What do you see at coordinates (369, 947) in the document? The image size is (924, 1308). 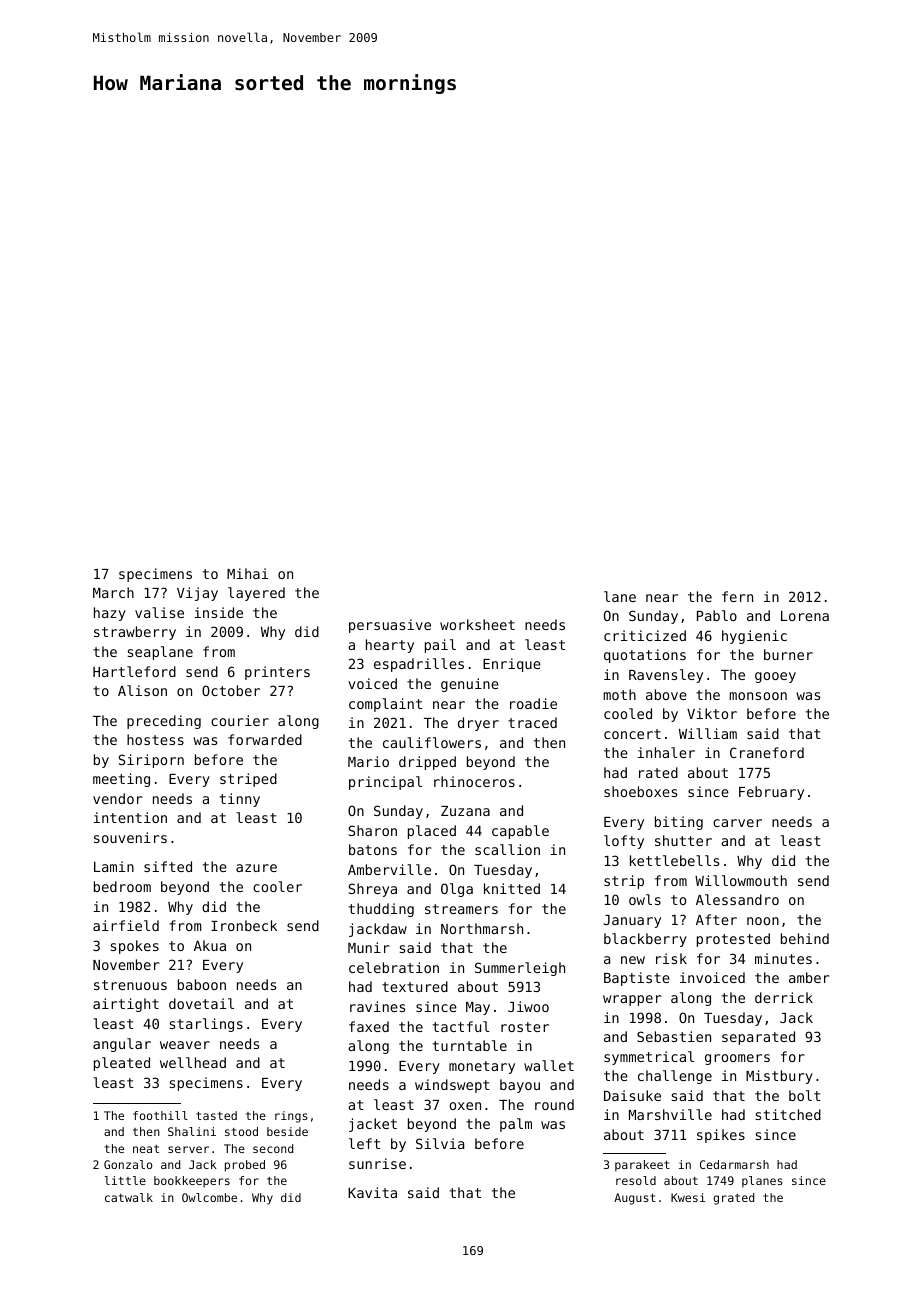 I see `Munir` at bounding box center [369, 947].
